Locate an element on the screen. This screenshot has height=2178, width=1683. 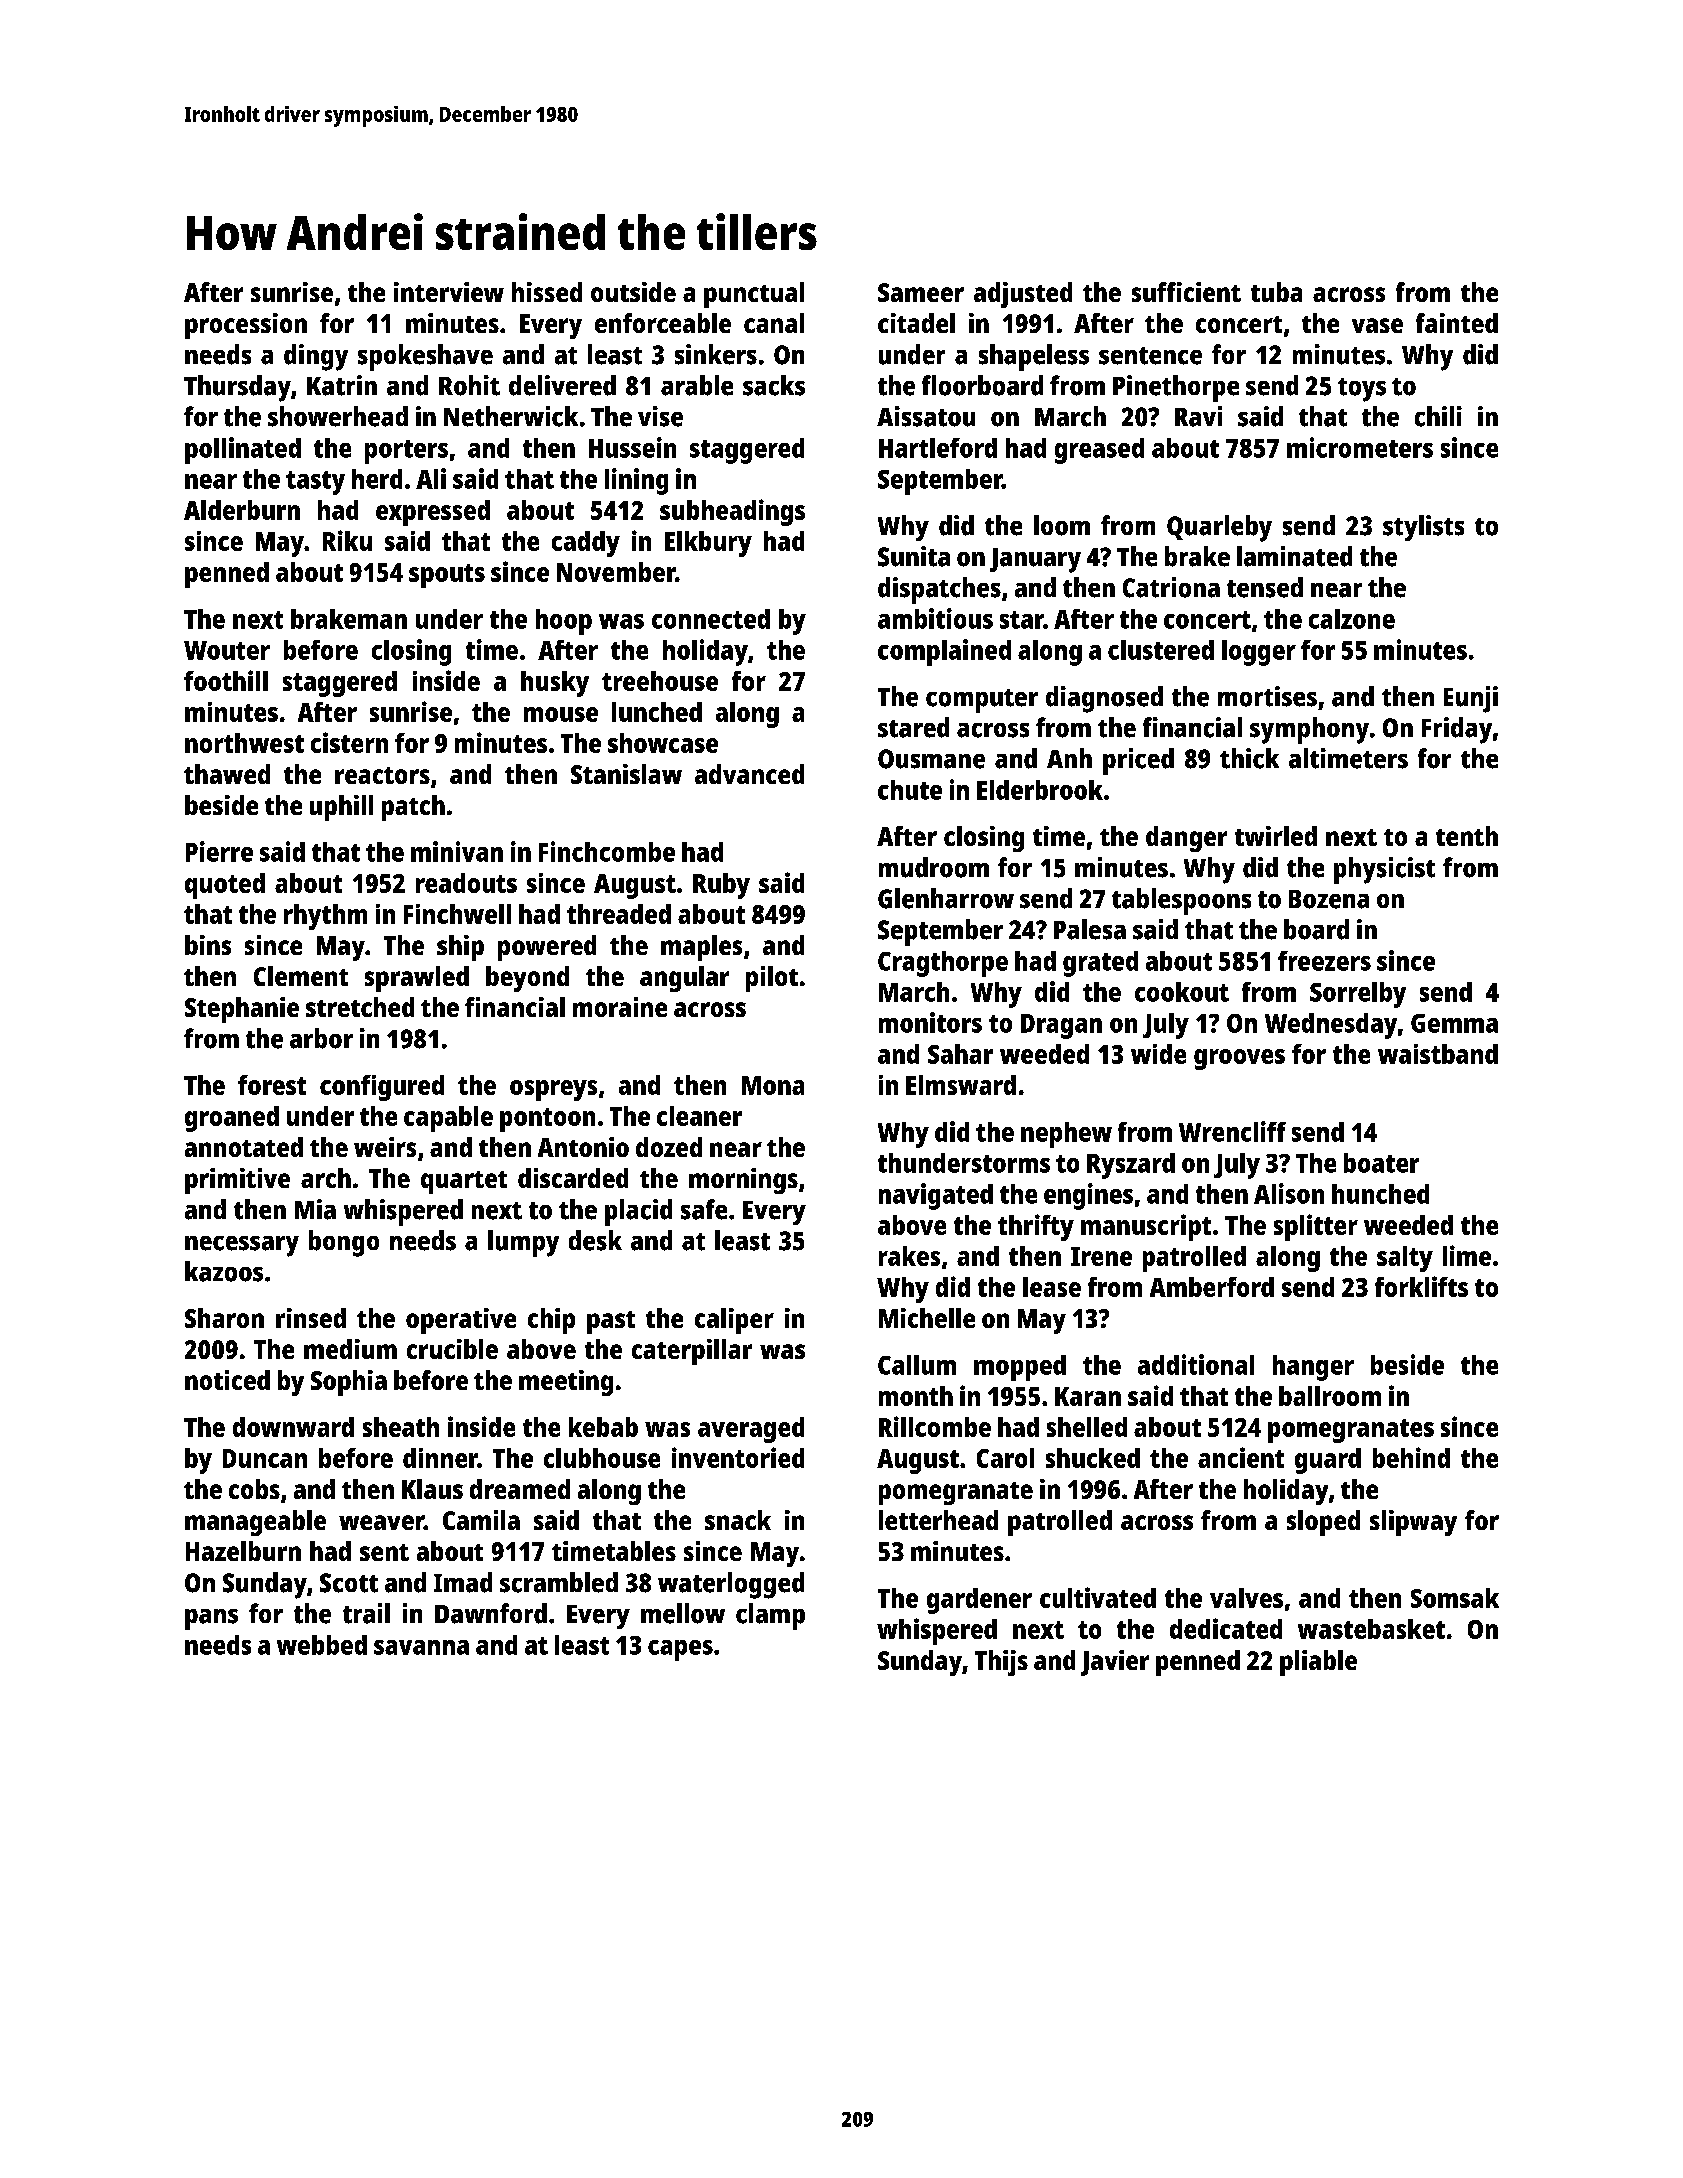
Sameer is located at coordinates (921, 292).
